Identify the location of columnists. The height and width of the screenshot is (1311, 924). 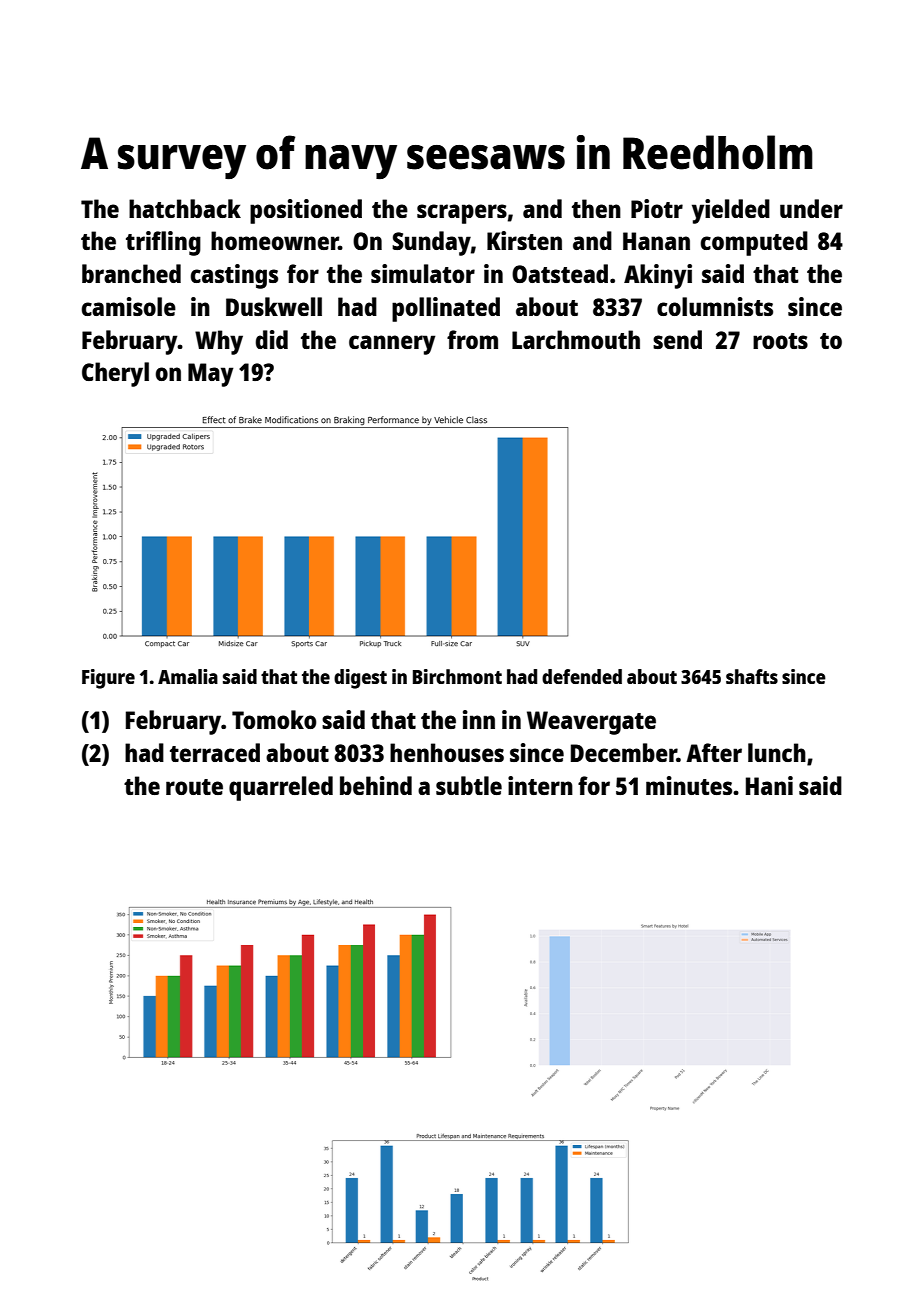
(715, 306).
